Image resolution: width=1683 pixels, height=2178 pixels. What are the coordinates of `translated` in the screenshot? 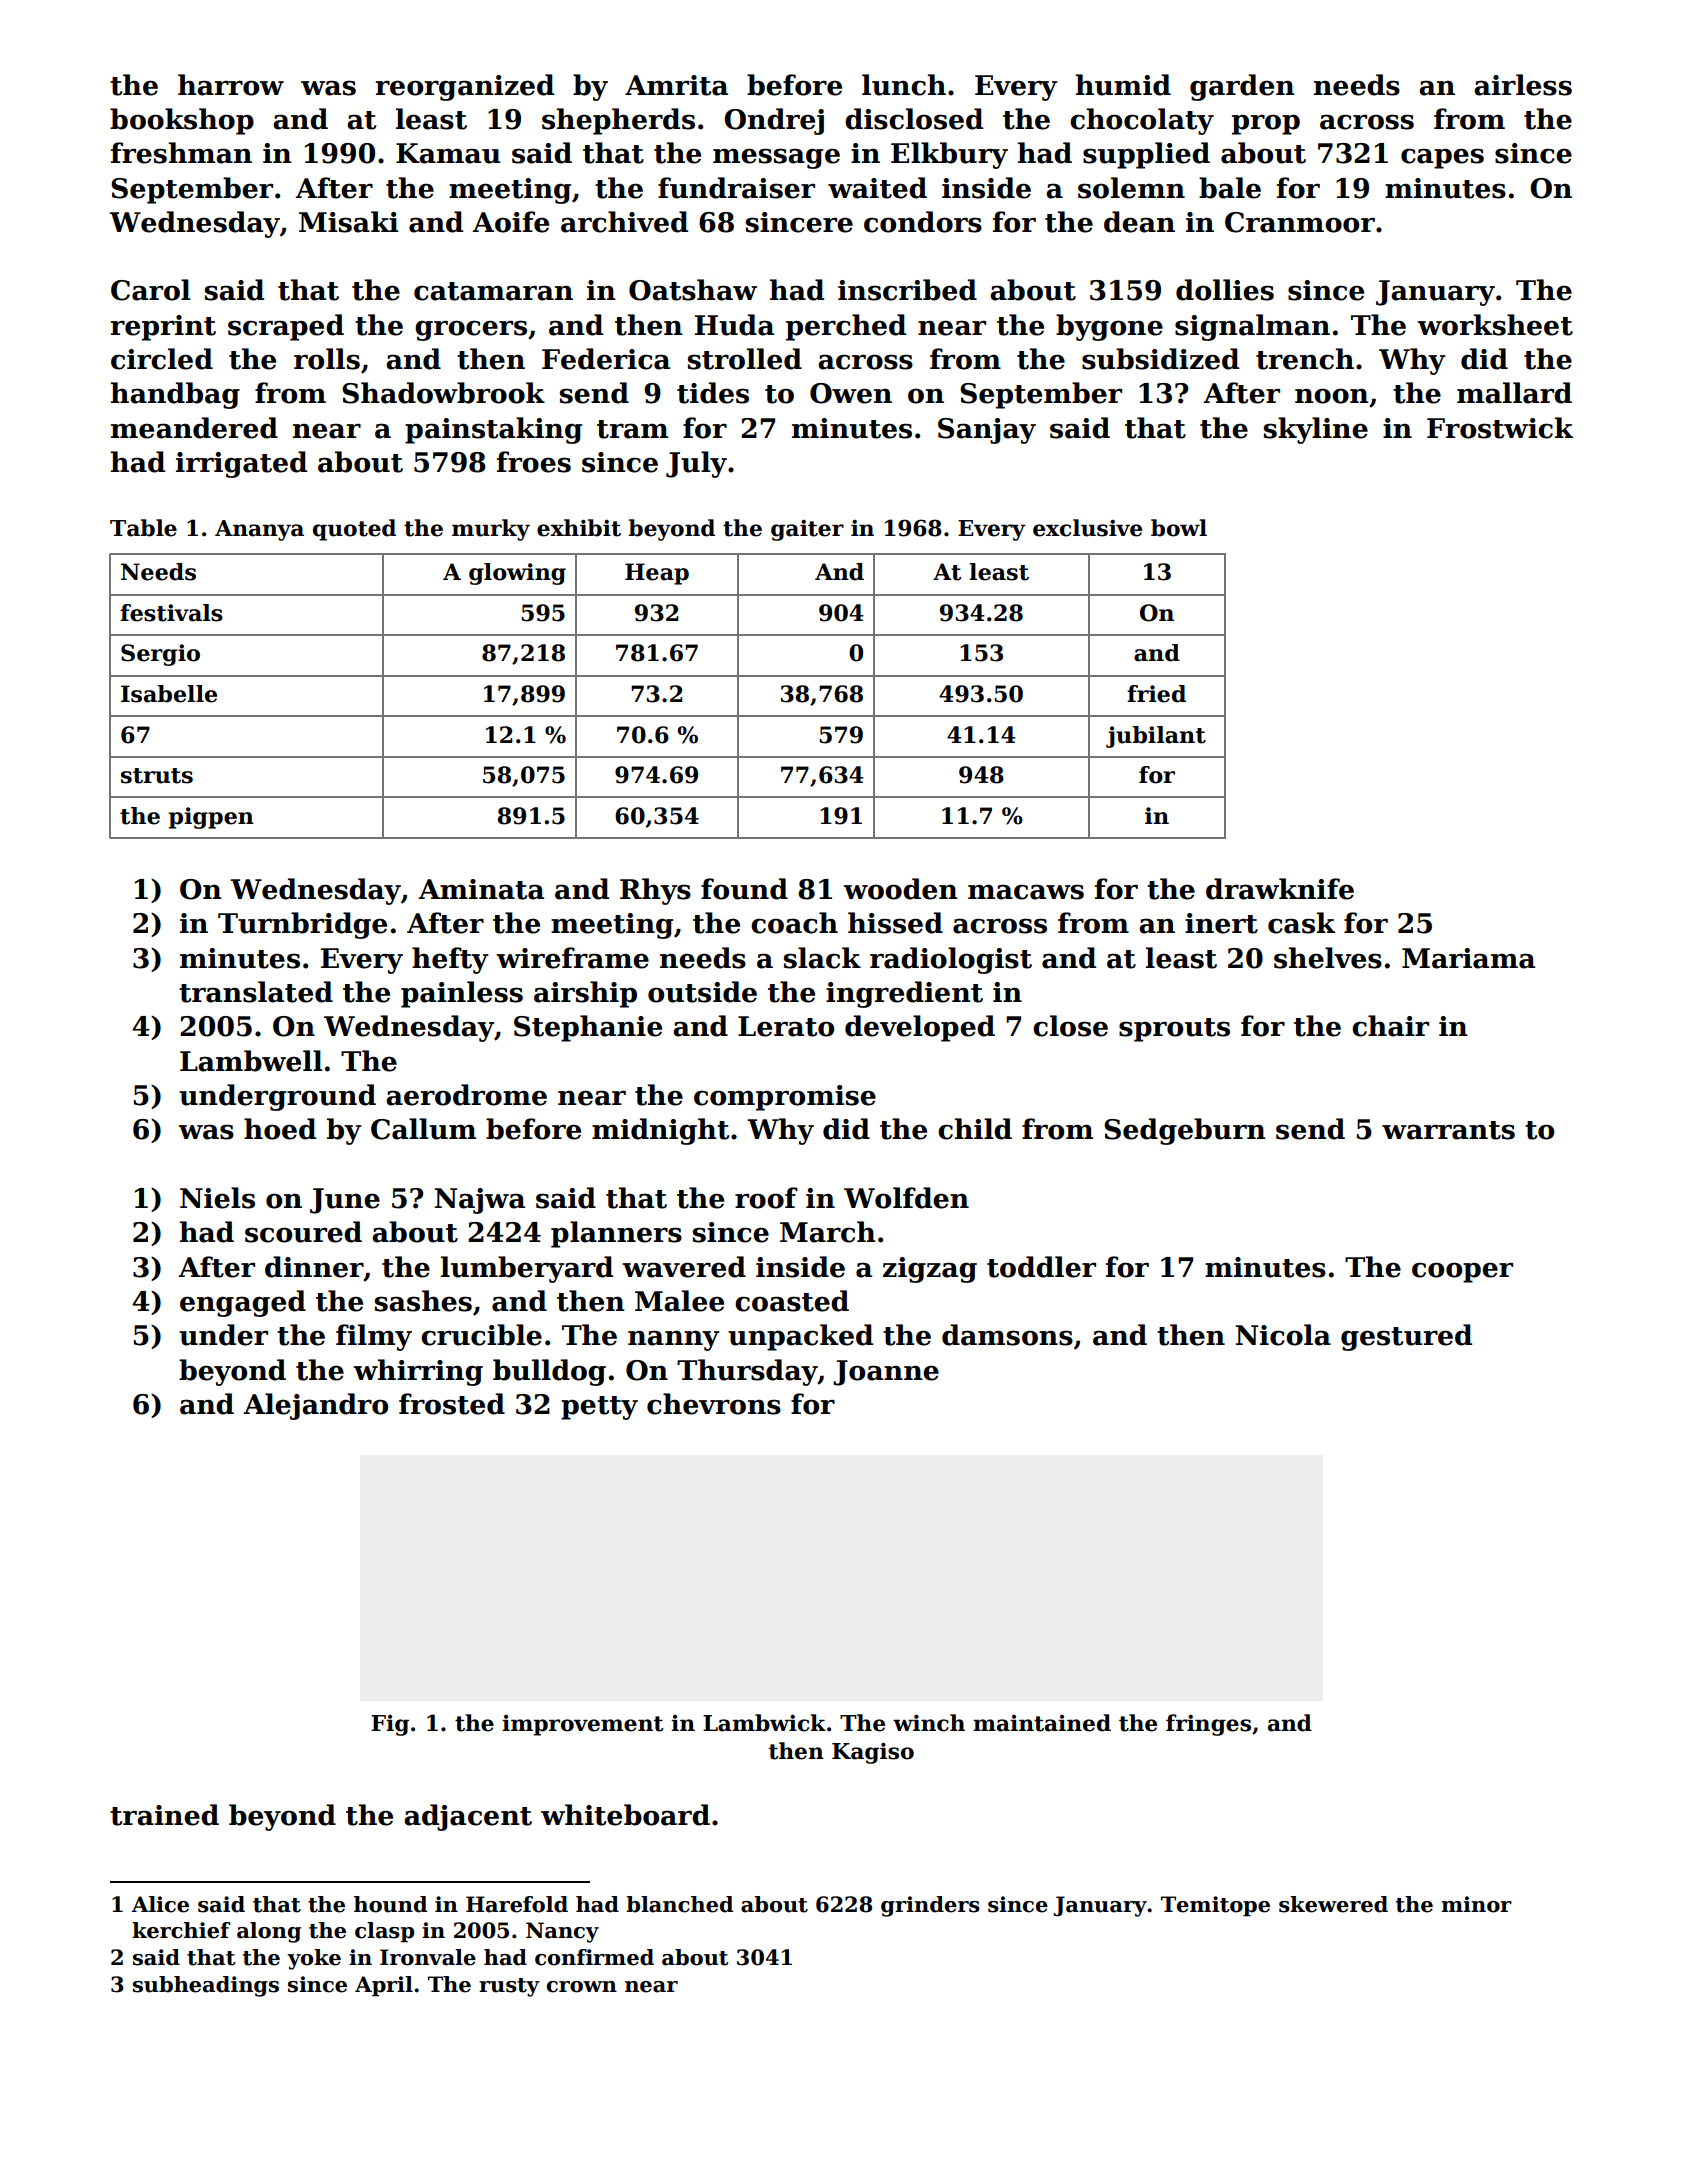 It's located at (256, 992).
